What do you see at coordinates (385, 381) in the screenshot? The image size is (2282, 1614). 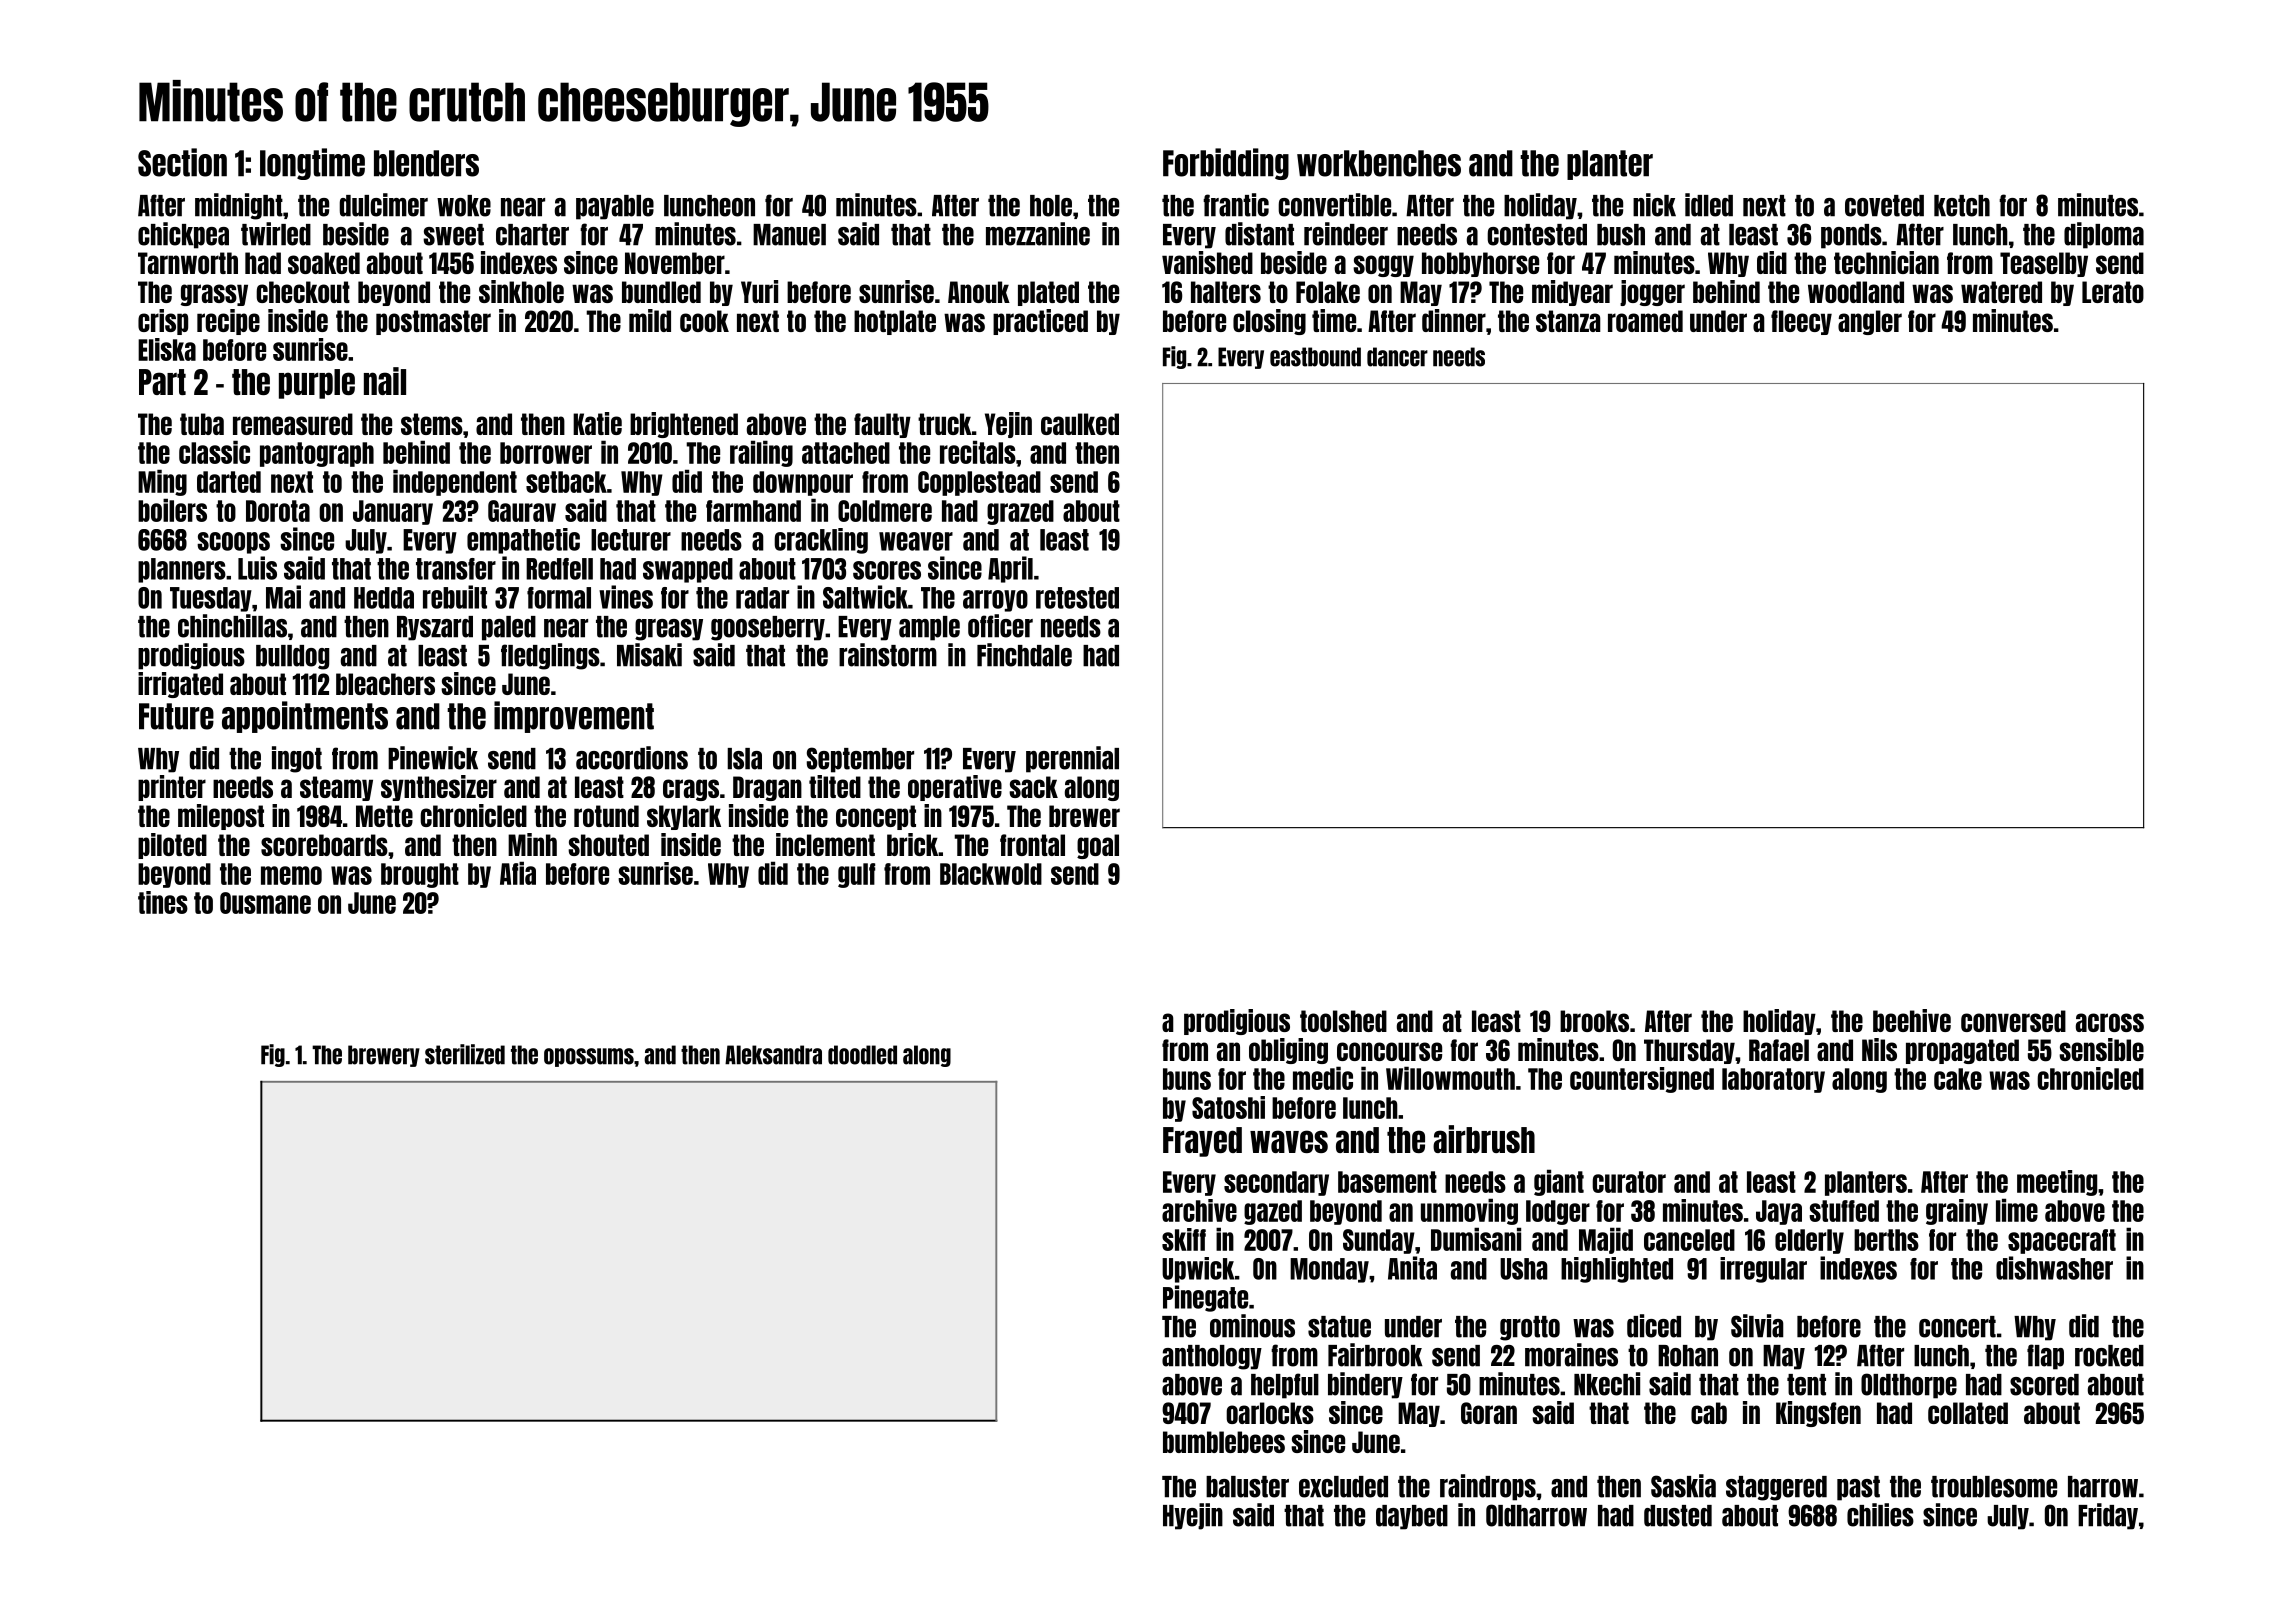 I see `nail` at bounding box center [385, 381].
